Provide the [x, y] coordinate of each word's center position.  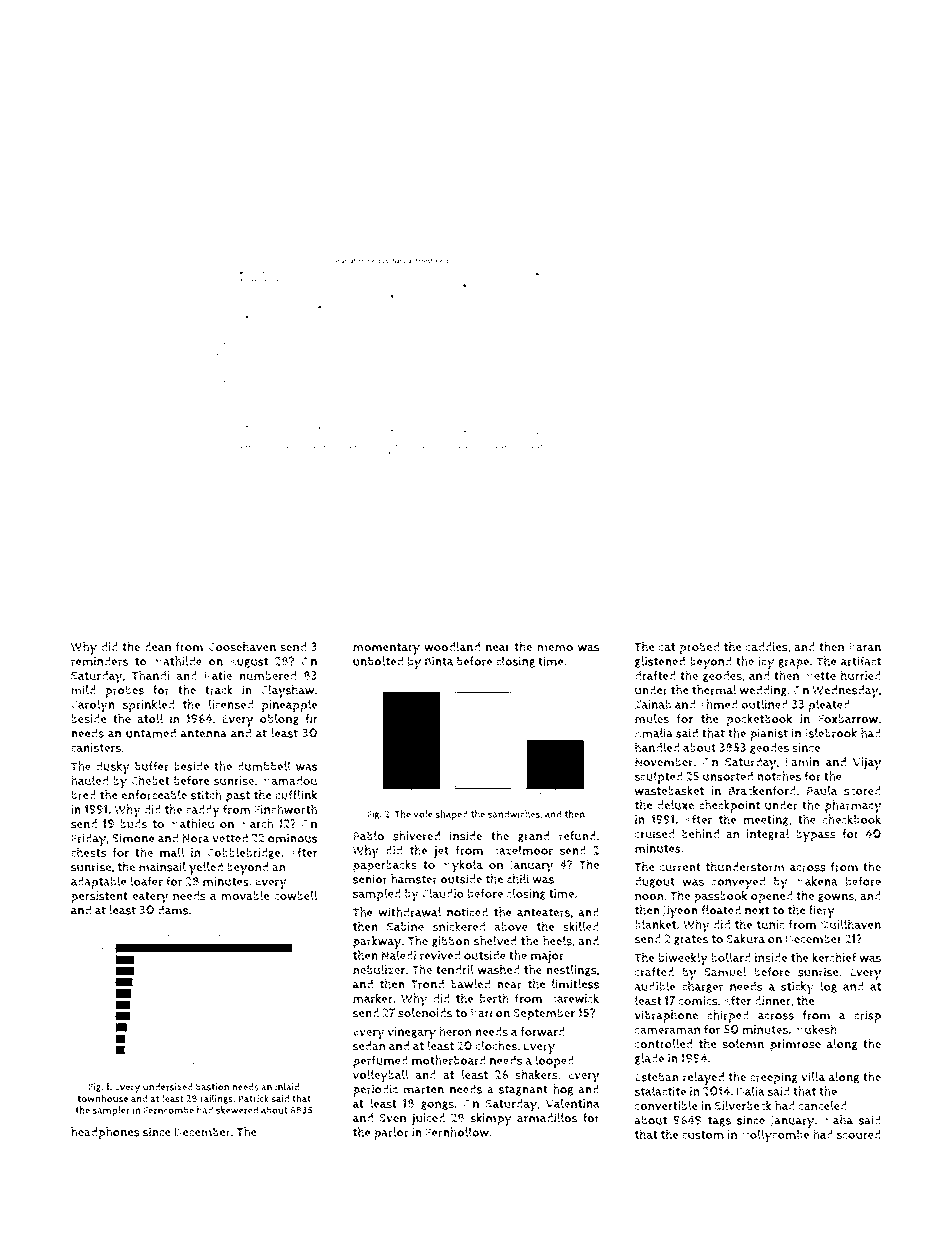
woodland [452, 647]
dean [157, 647]
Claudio [443, 893]
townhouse [102, 1098]
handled [657, 747]
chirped [728, 1016]
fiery [822, 911]
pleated [829, 705]
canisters [96, 748]
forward [542, 1031]
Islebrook [831, 733]
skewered [237, 1110]
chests [88, 852]
